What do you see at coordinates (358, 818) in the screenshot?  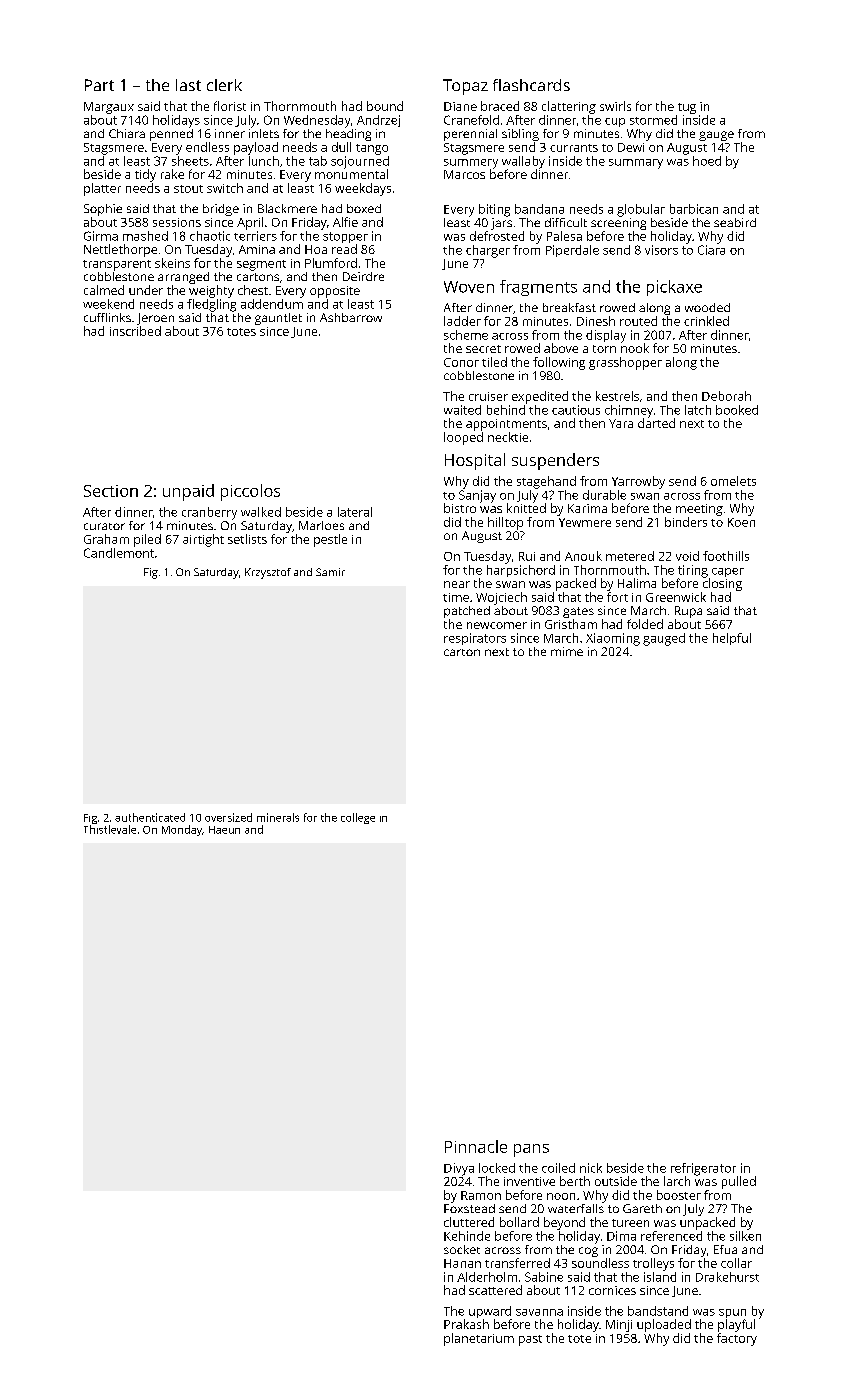 I see `college` at bounding box center [358, 818].
